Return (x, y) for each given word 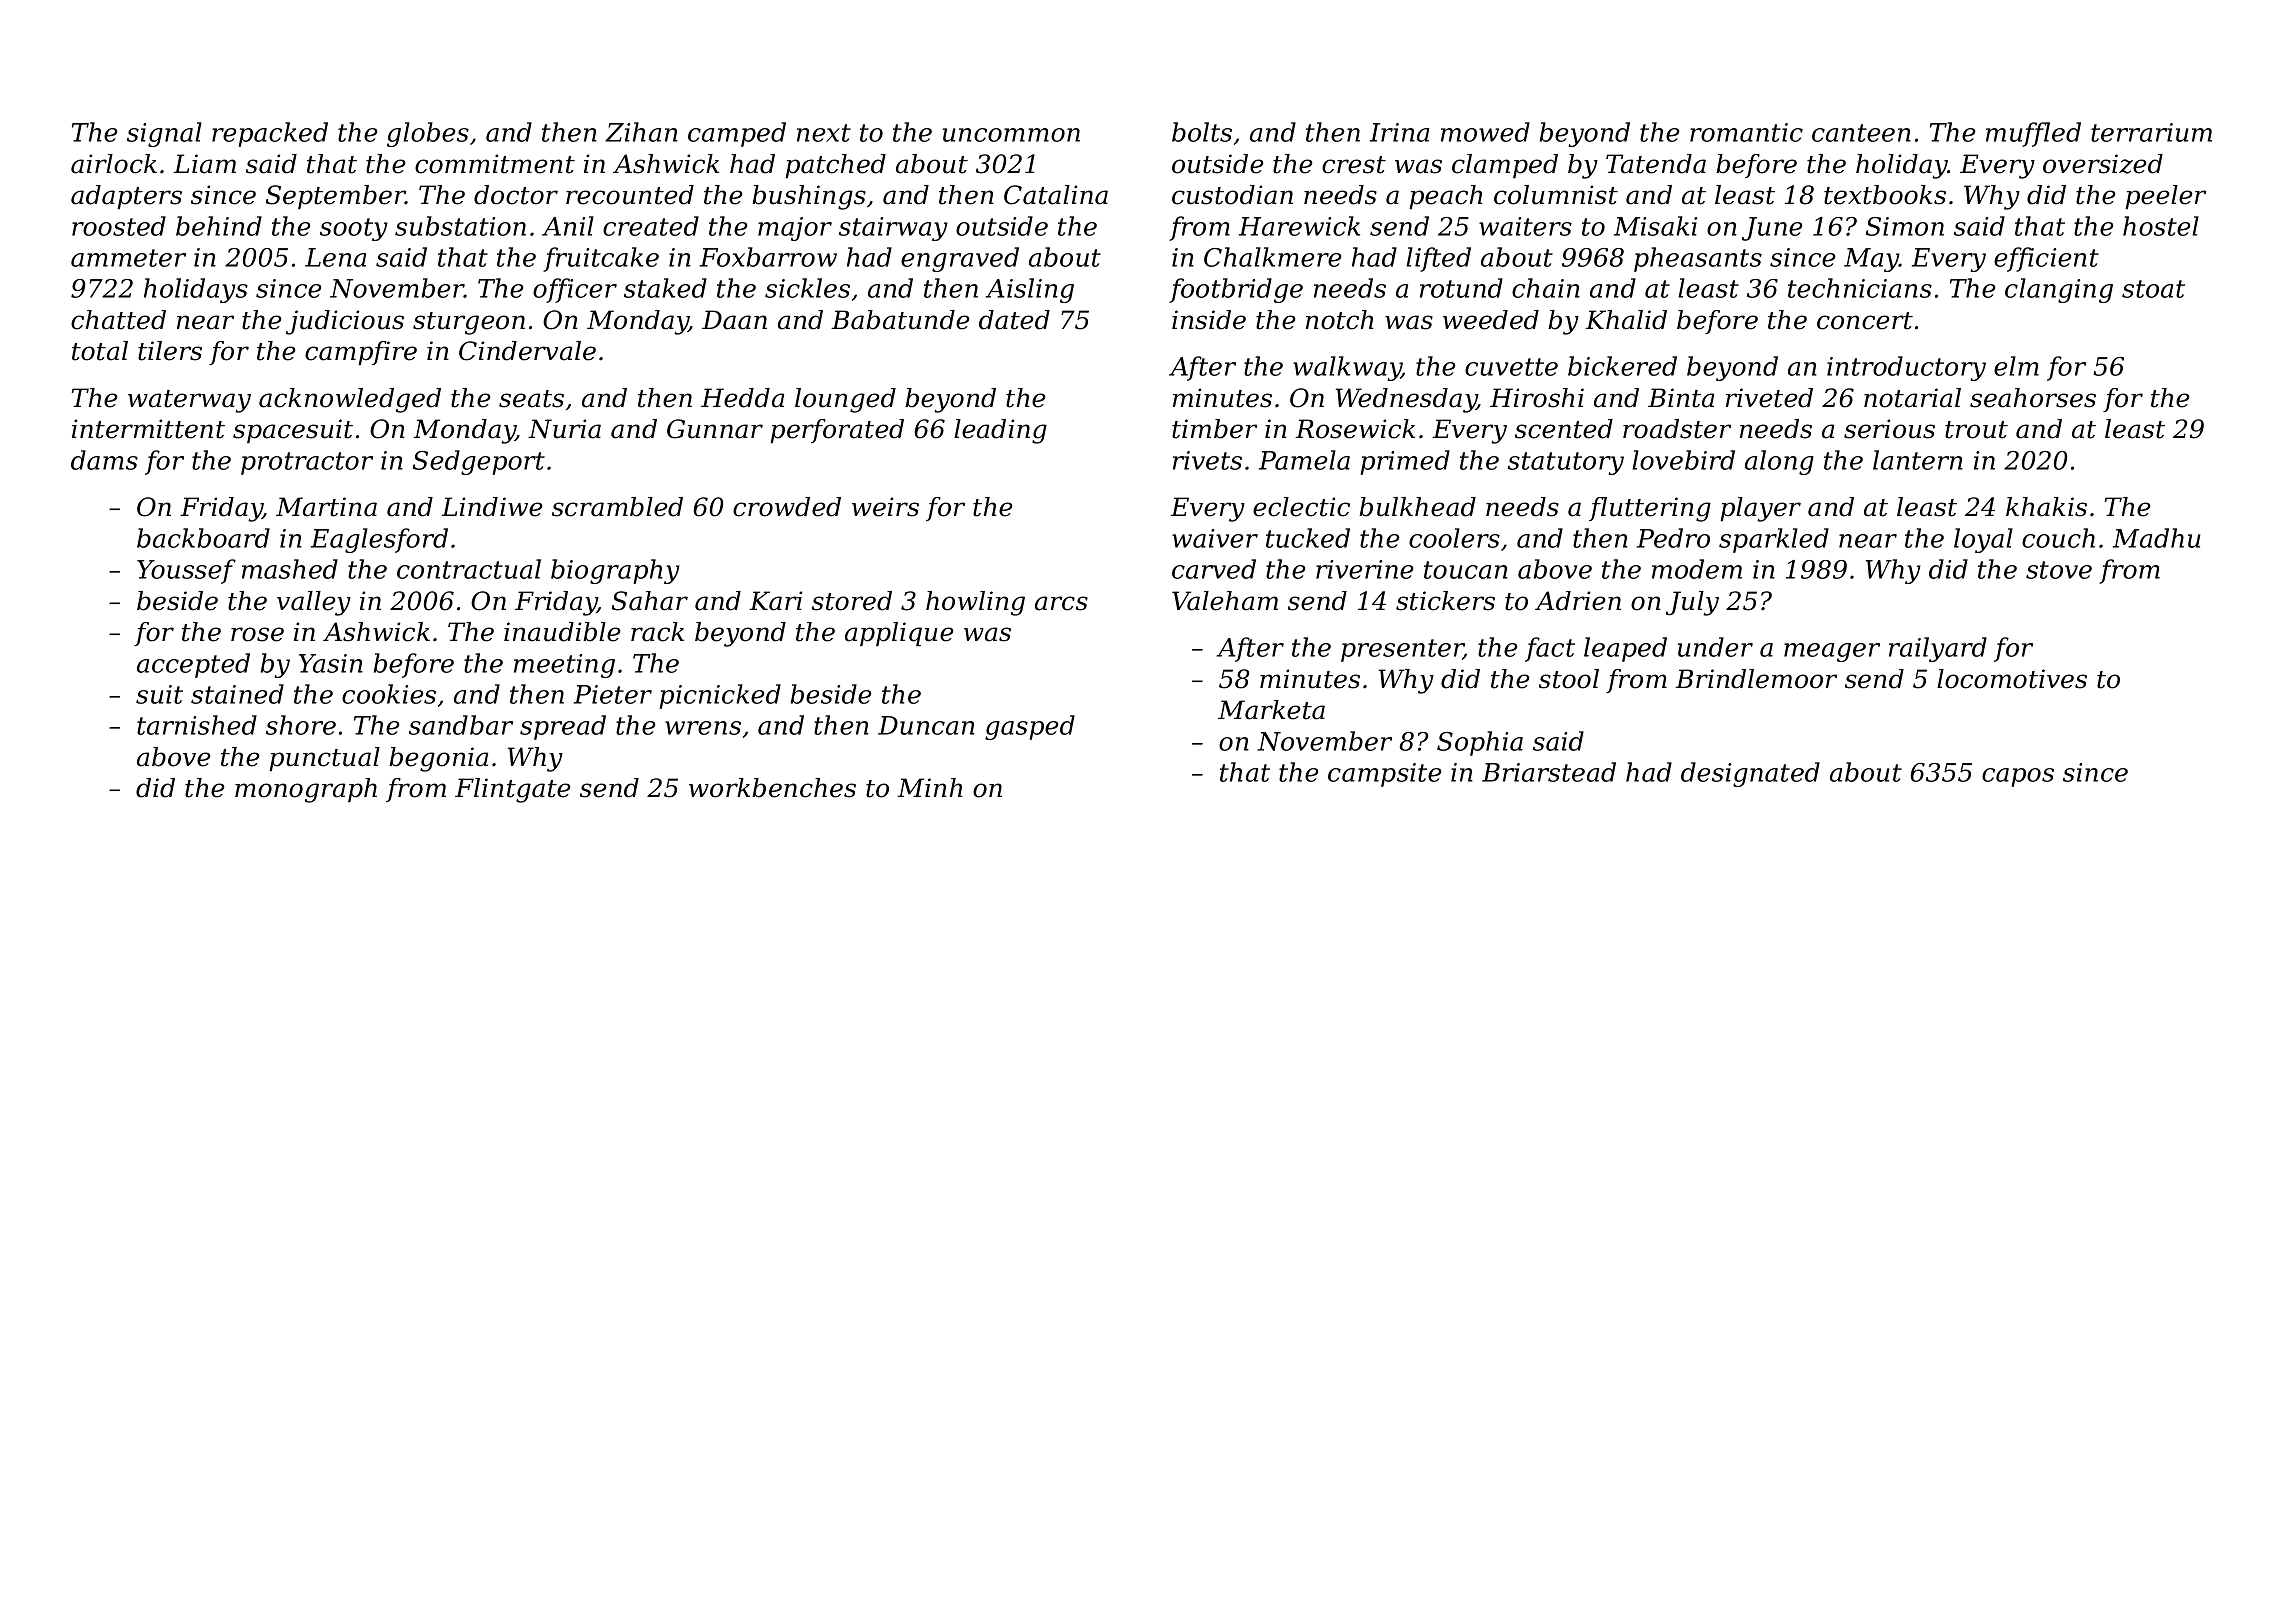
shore (301, 725)
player (1760, 509)
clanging (2059, 290)
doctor (516, 195)
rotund (1461, 288)
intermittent (148, 429)
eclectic (1301, 507)
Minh (930, 787)
